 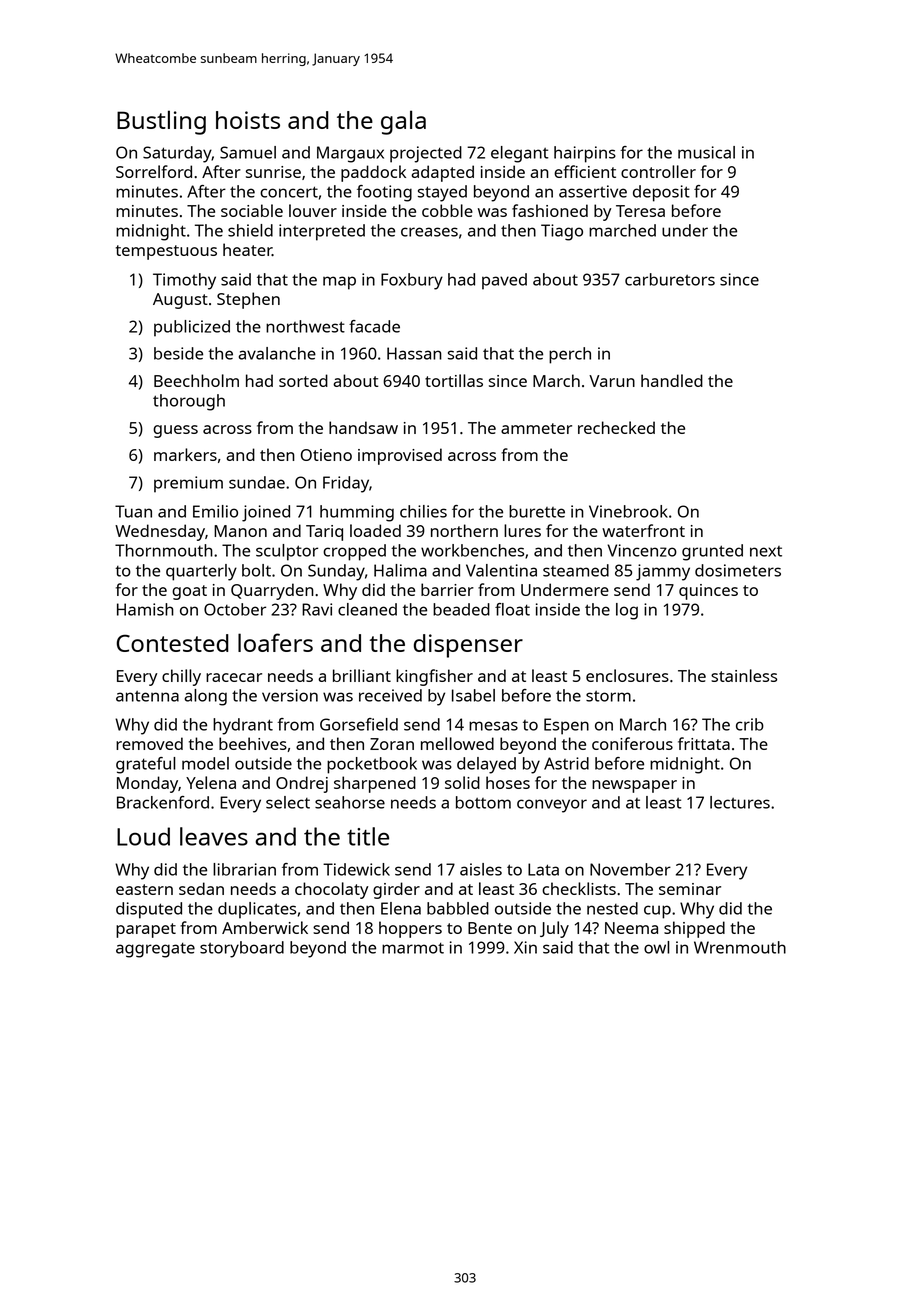 I want to click on beehives, so click(x=253, y=743).
